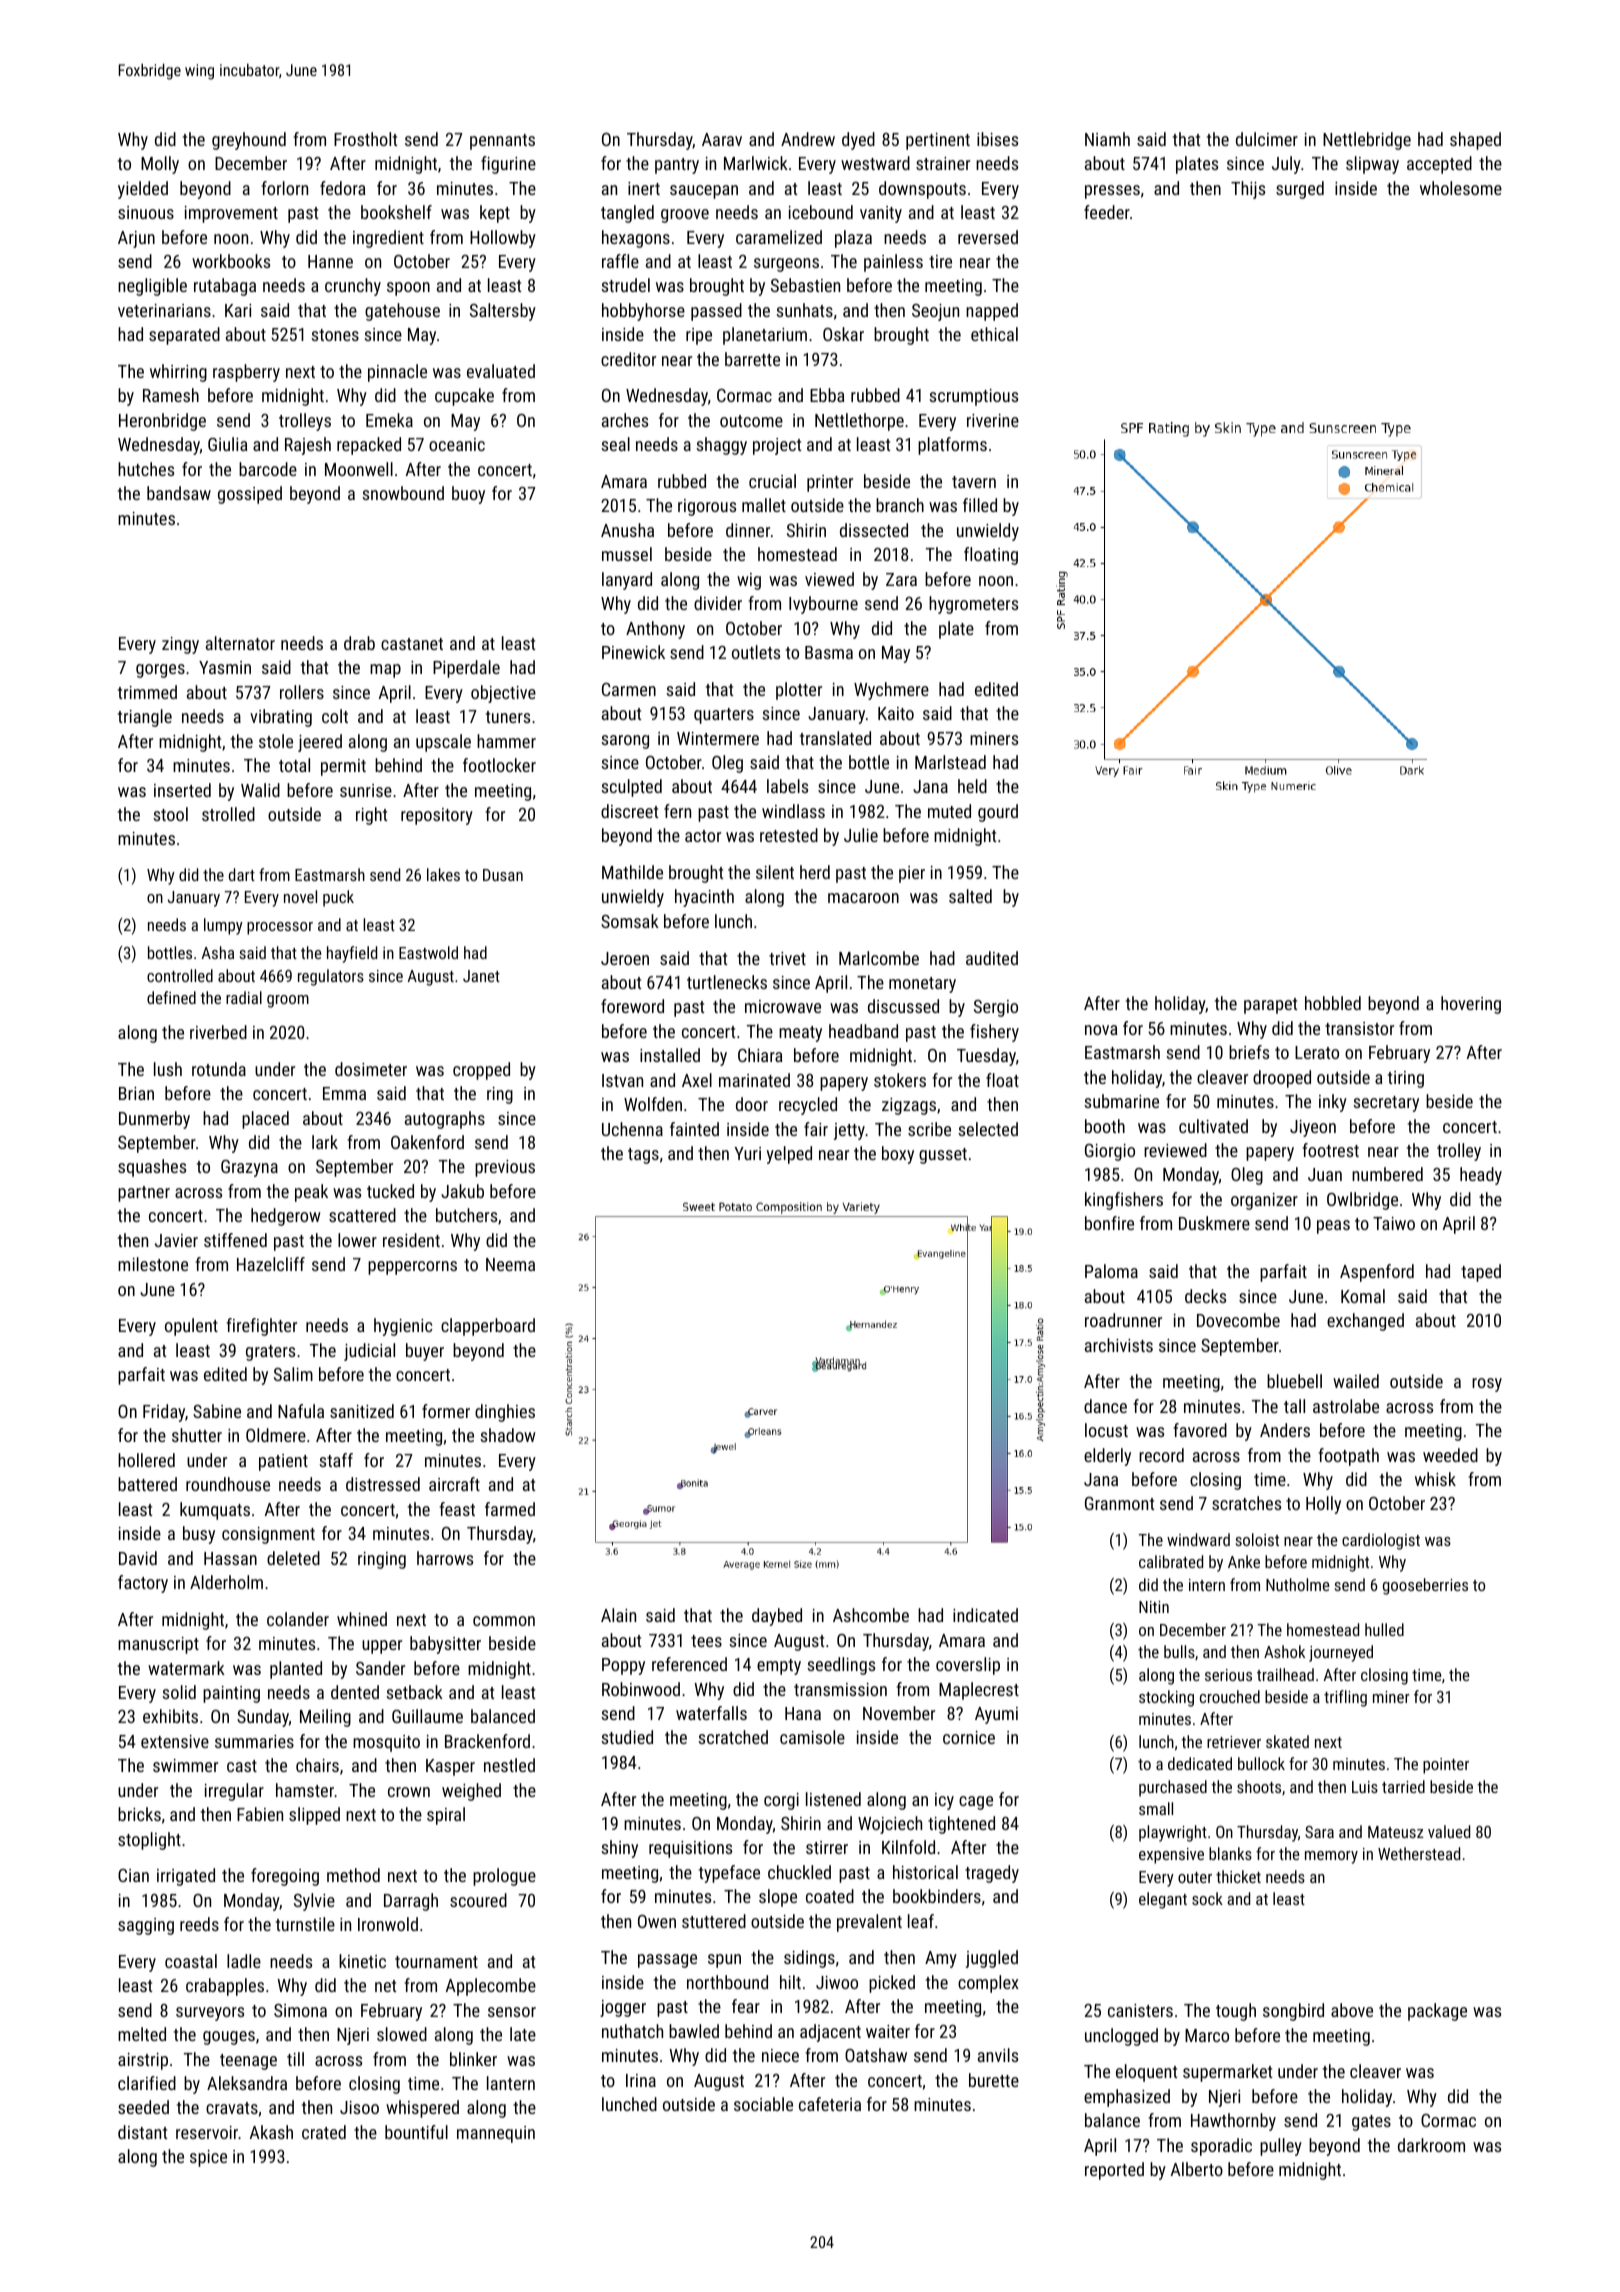  Describe the element at coordinates (711, 1713) in the page. I see `waterfalls` at that location.
